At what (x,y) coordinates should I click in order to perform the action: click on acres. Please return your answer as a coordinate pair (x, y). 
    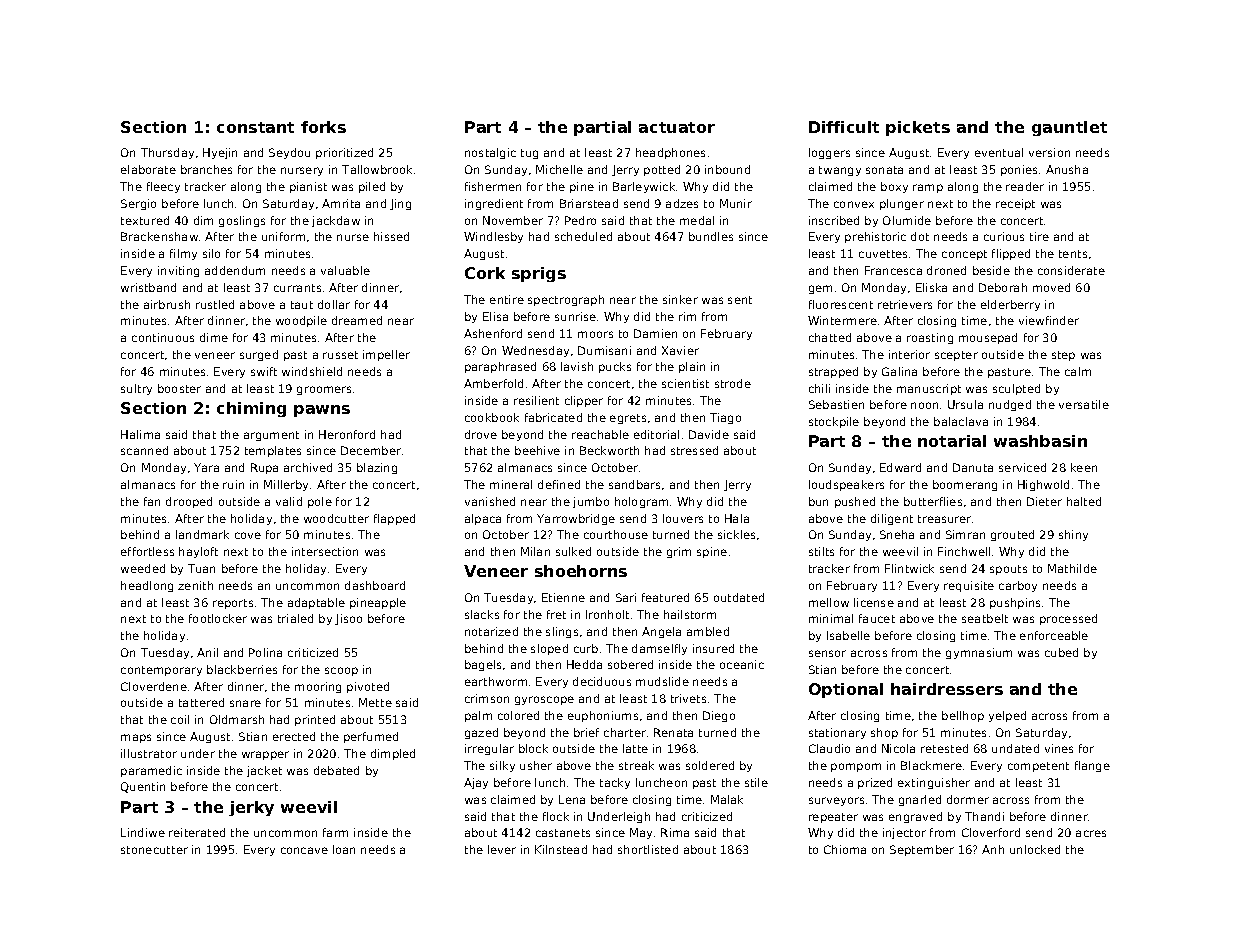
    Looking at the image, I should click on (1091, 833).
